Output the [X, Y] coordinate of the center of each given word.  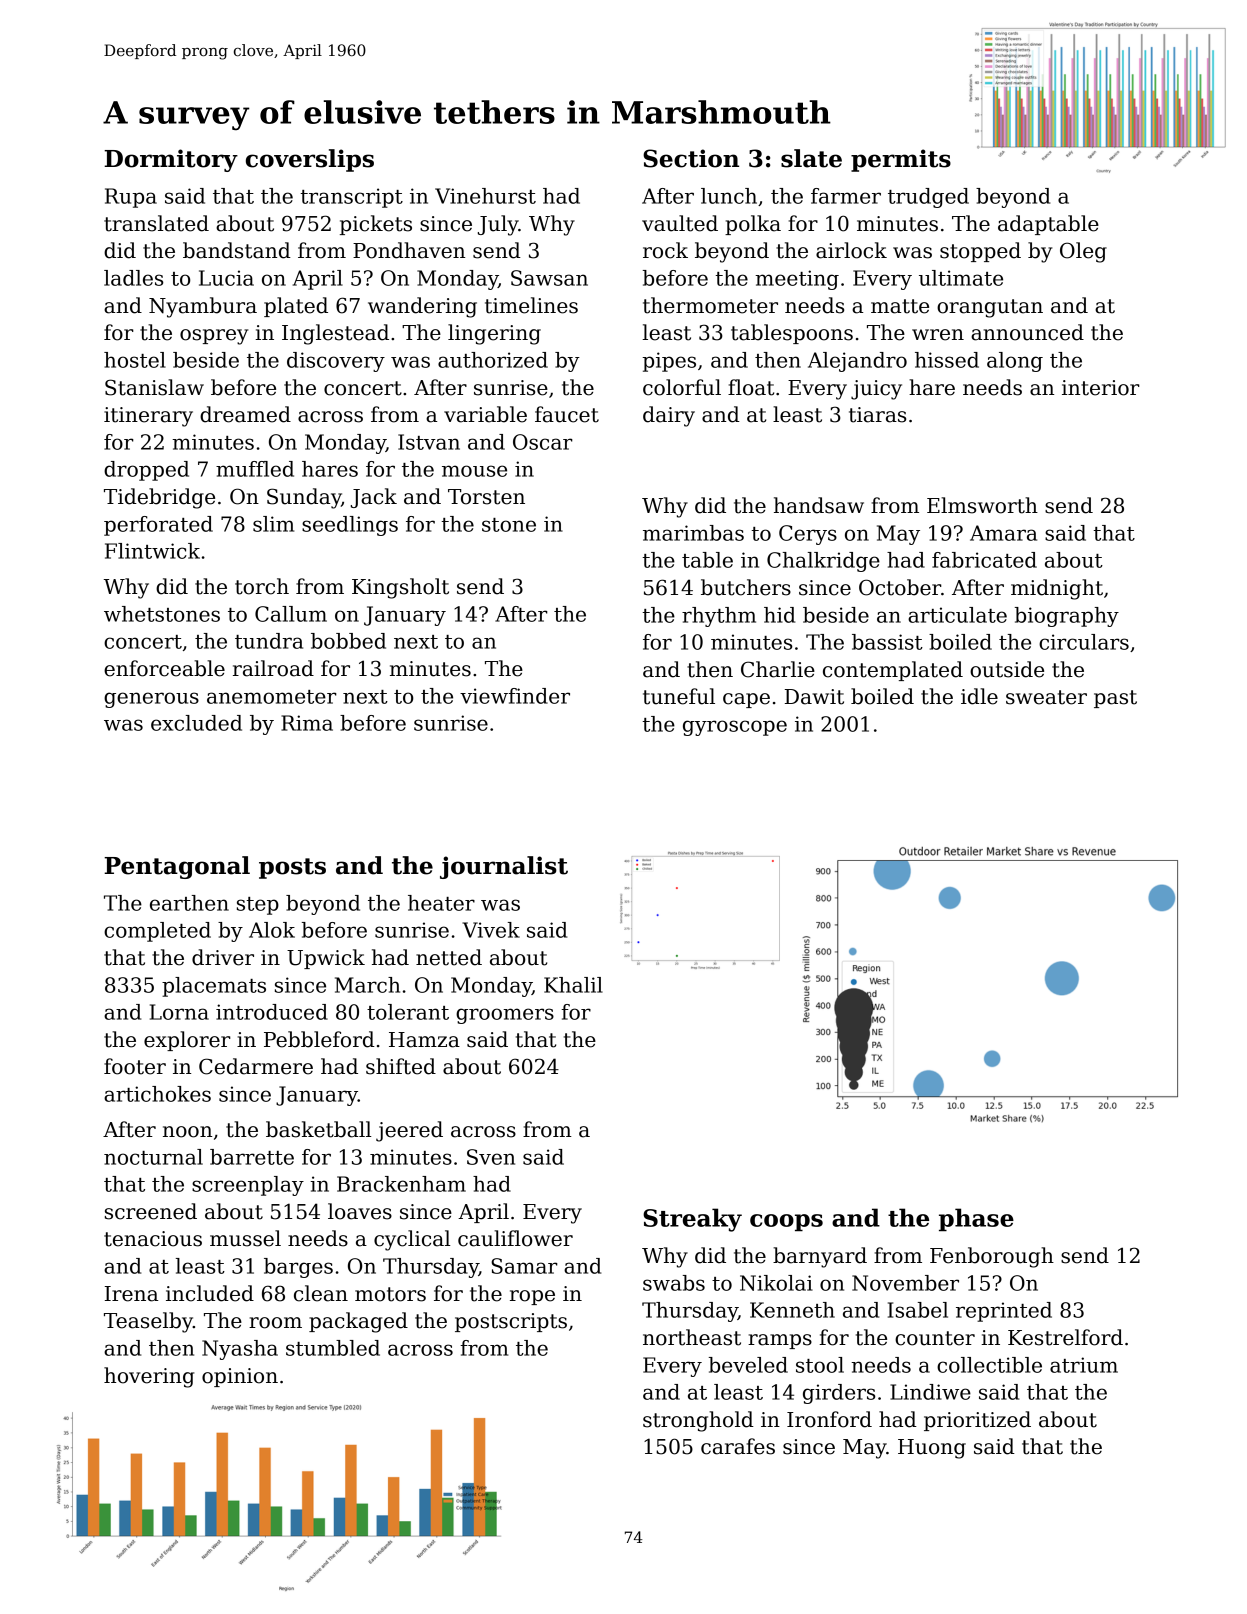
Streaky [692, 1220]
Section [691, 158]
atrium [1084, 1365]
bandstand [237, 250]
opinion [240, 1377]
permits [901, 160]
